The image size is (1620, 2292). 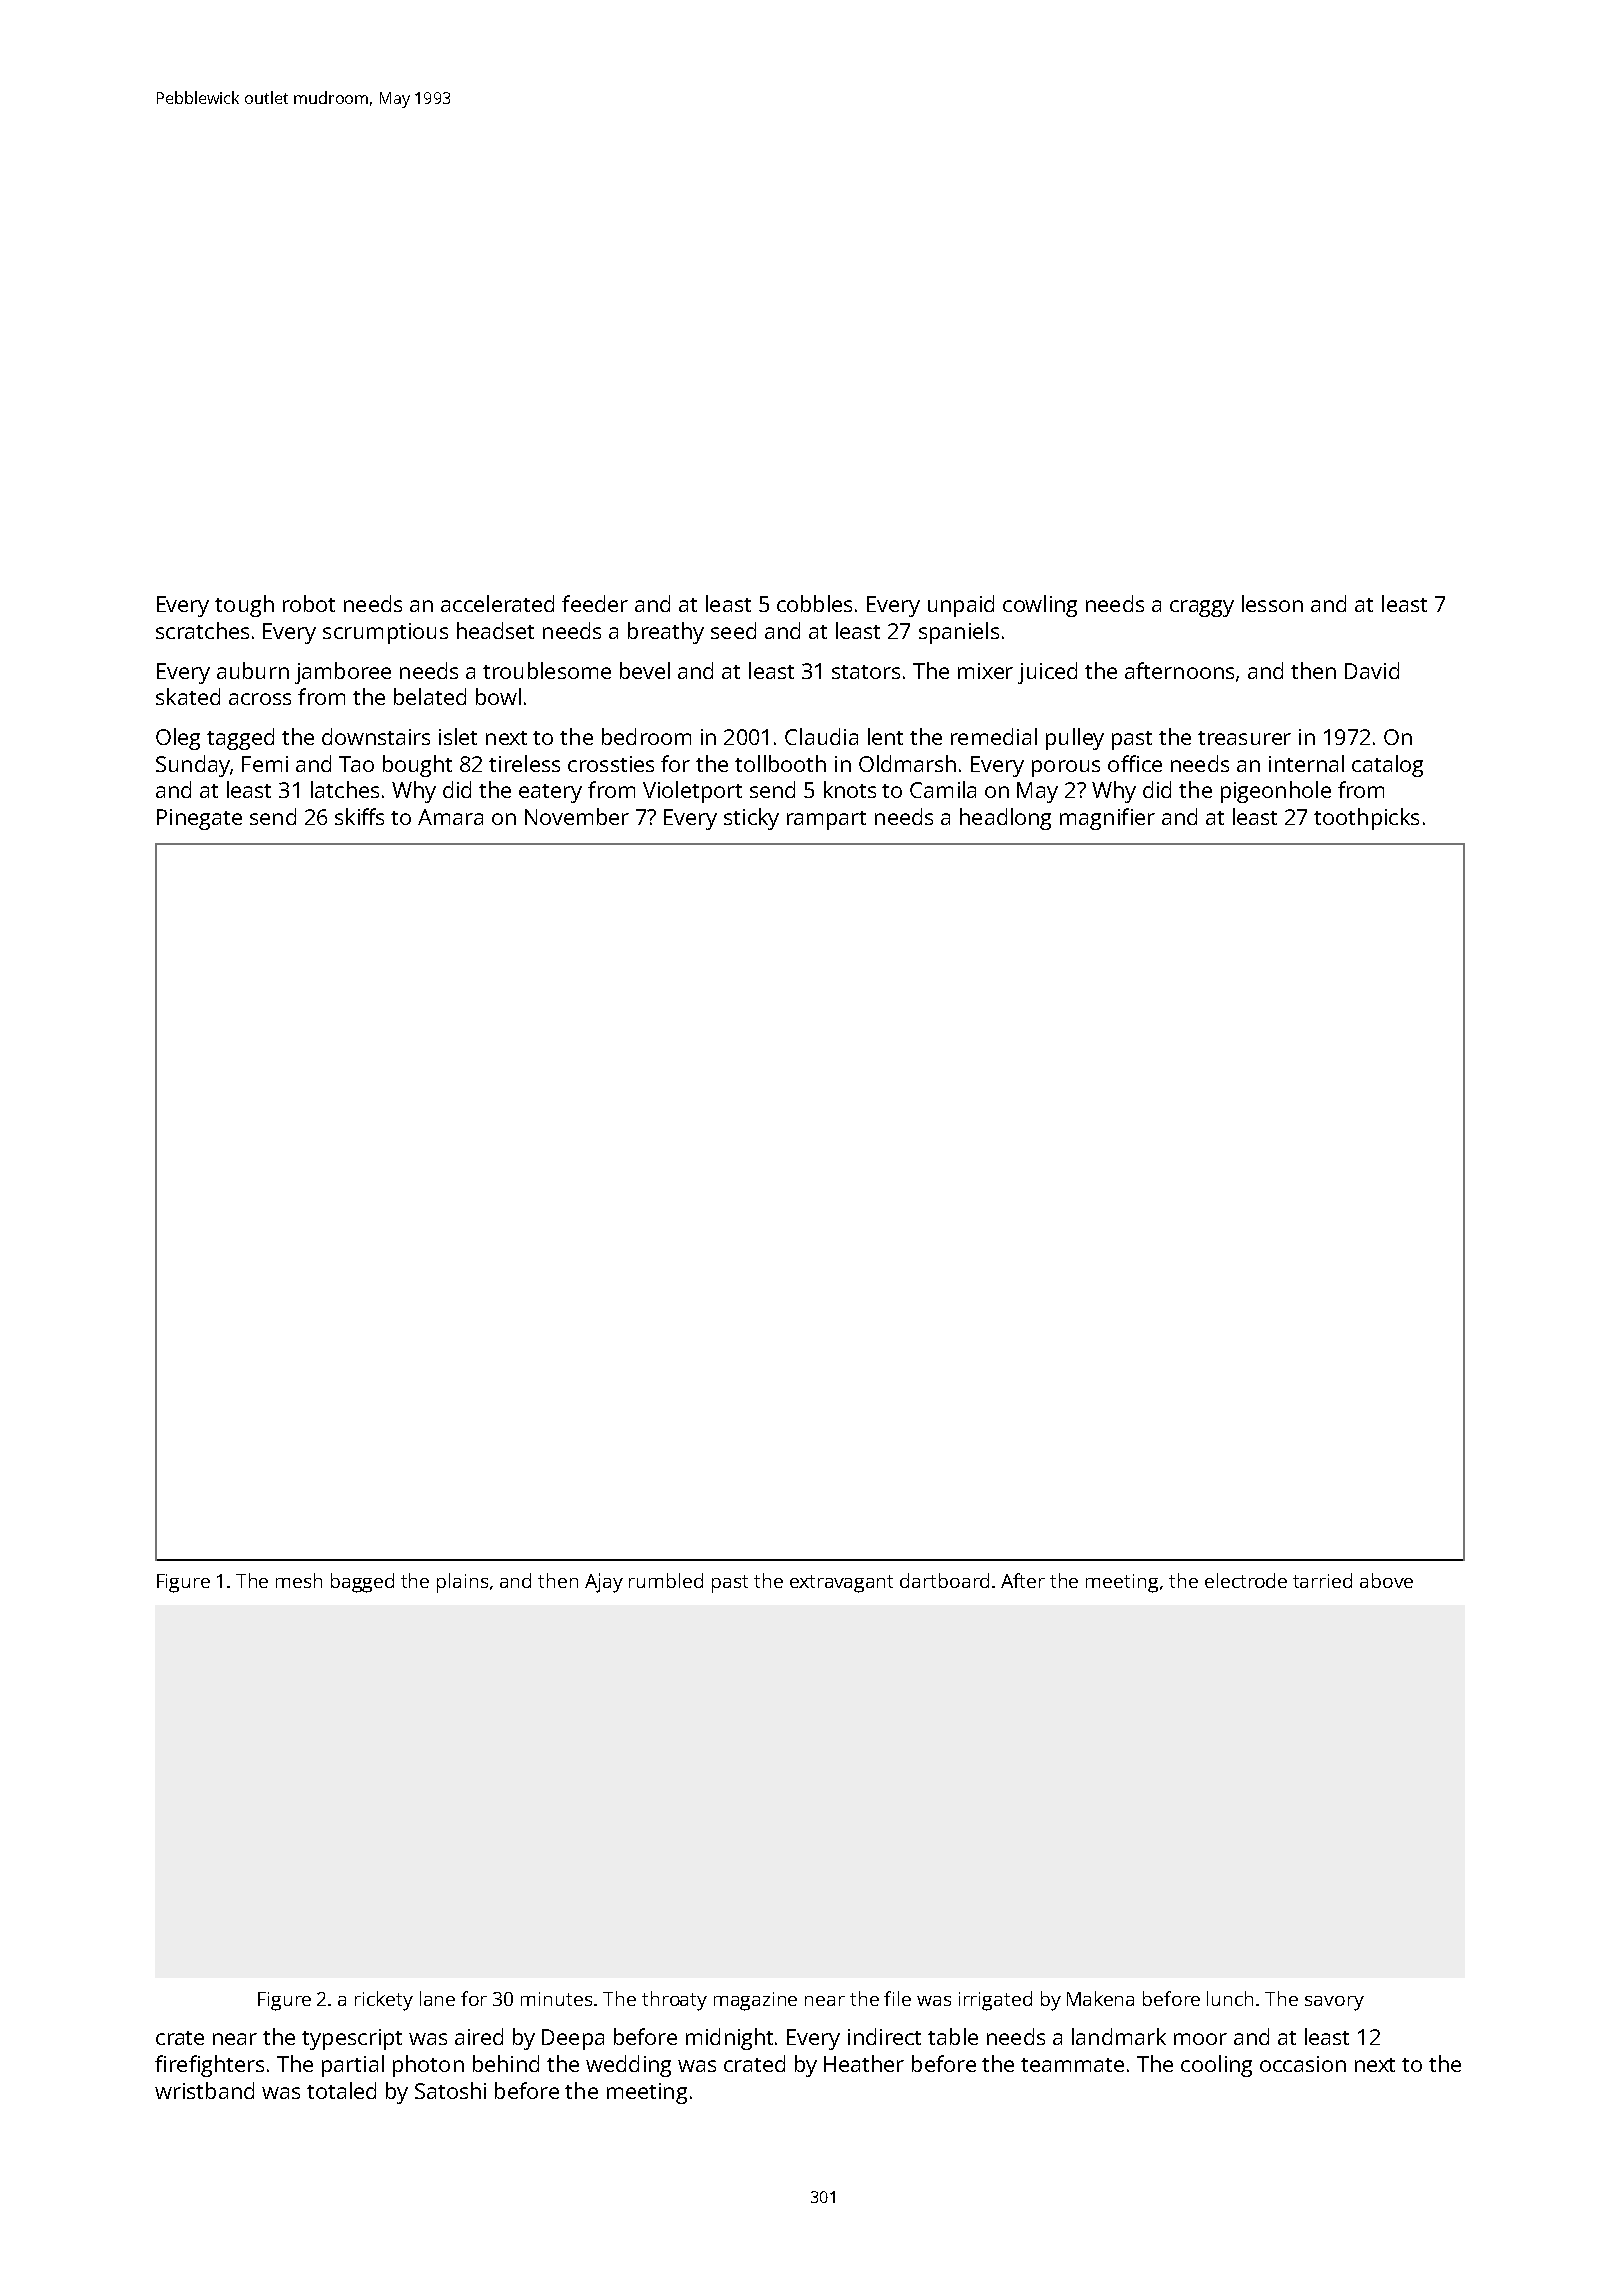 What do you see at coordinates (944, 1580) in the screenshot?
I see `dartboard` at bounding box center [944, 1580].
